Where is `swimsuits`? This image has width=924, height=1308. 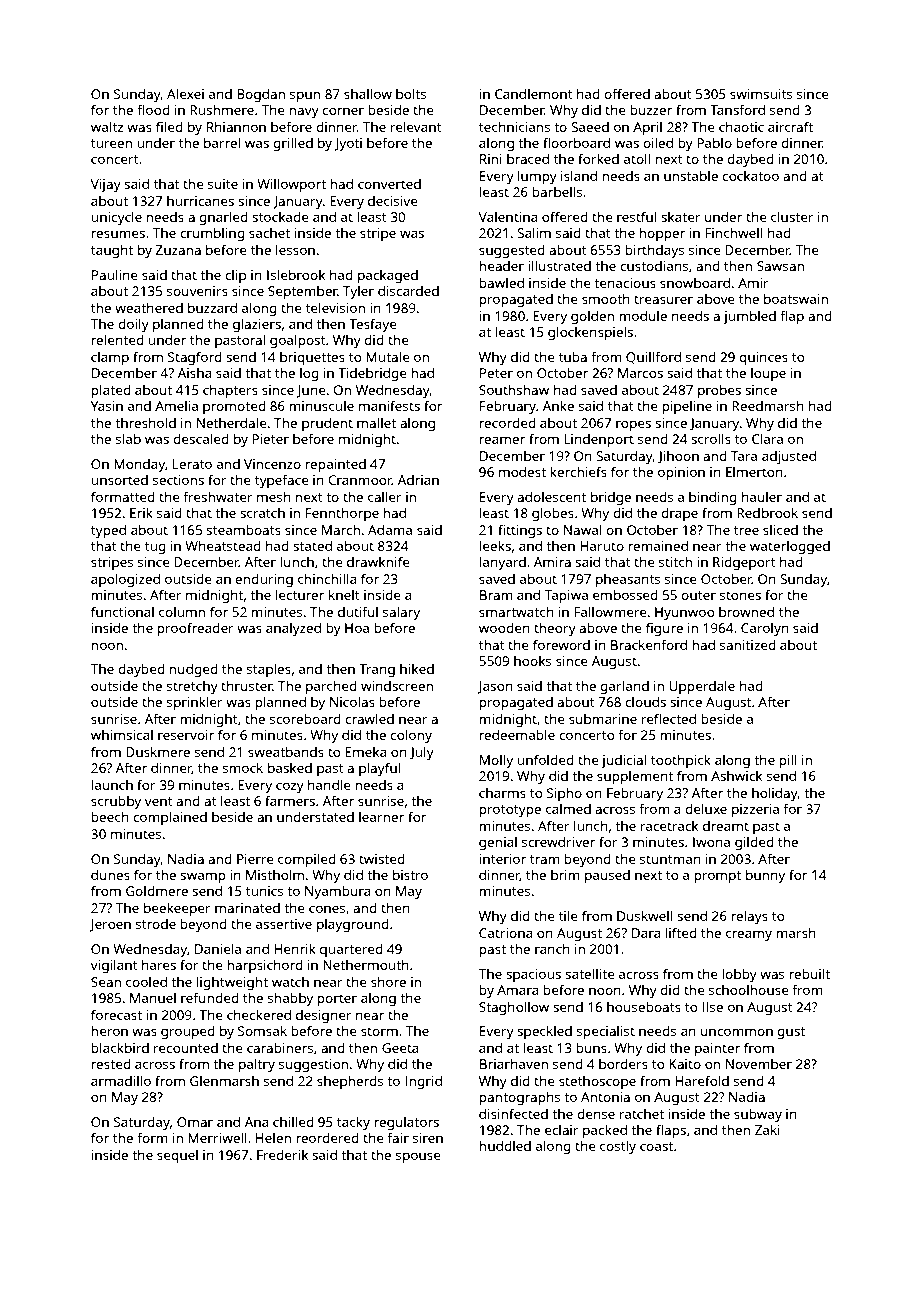
swimsuits is located at coordinates (761, 94).
